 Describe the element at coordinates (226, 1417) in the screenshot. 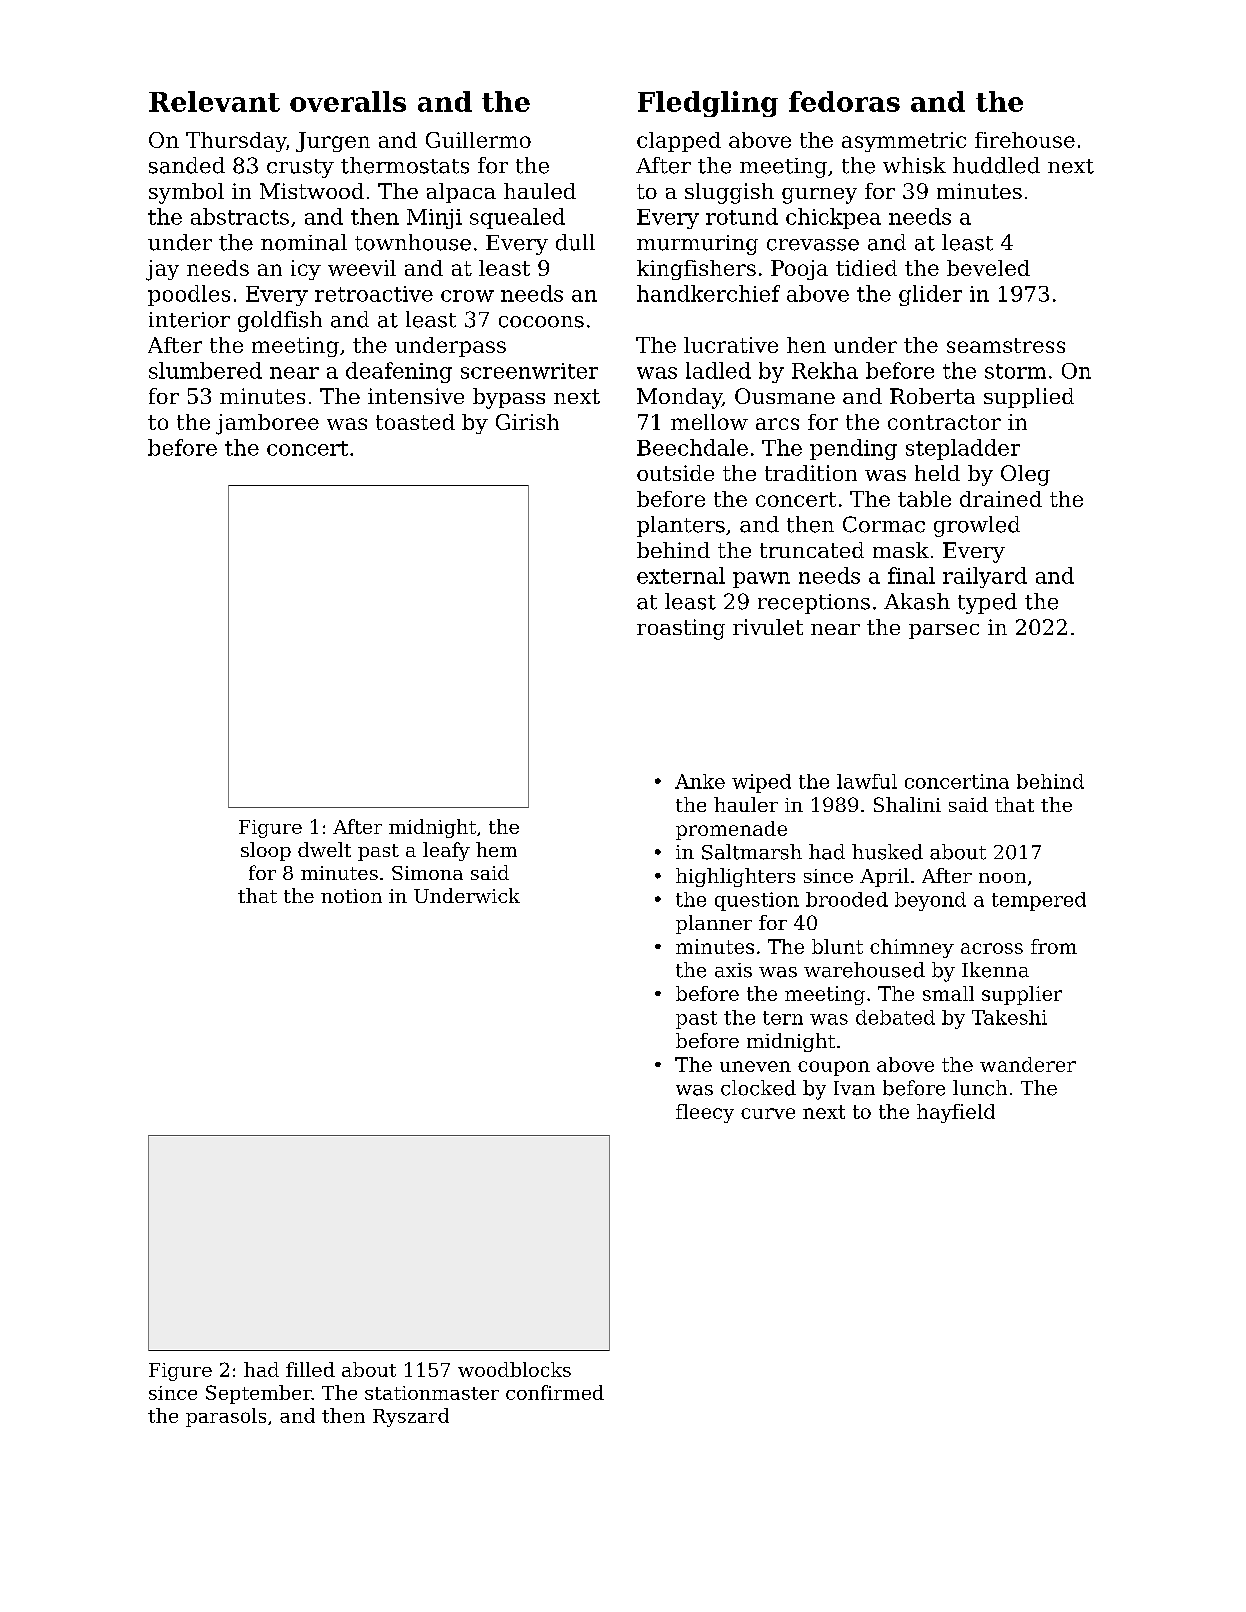

I see `parasols` at that location.
